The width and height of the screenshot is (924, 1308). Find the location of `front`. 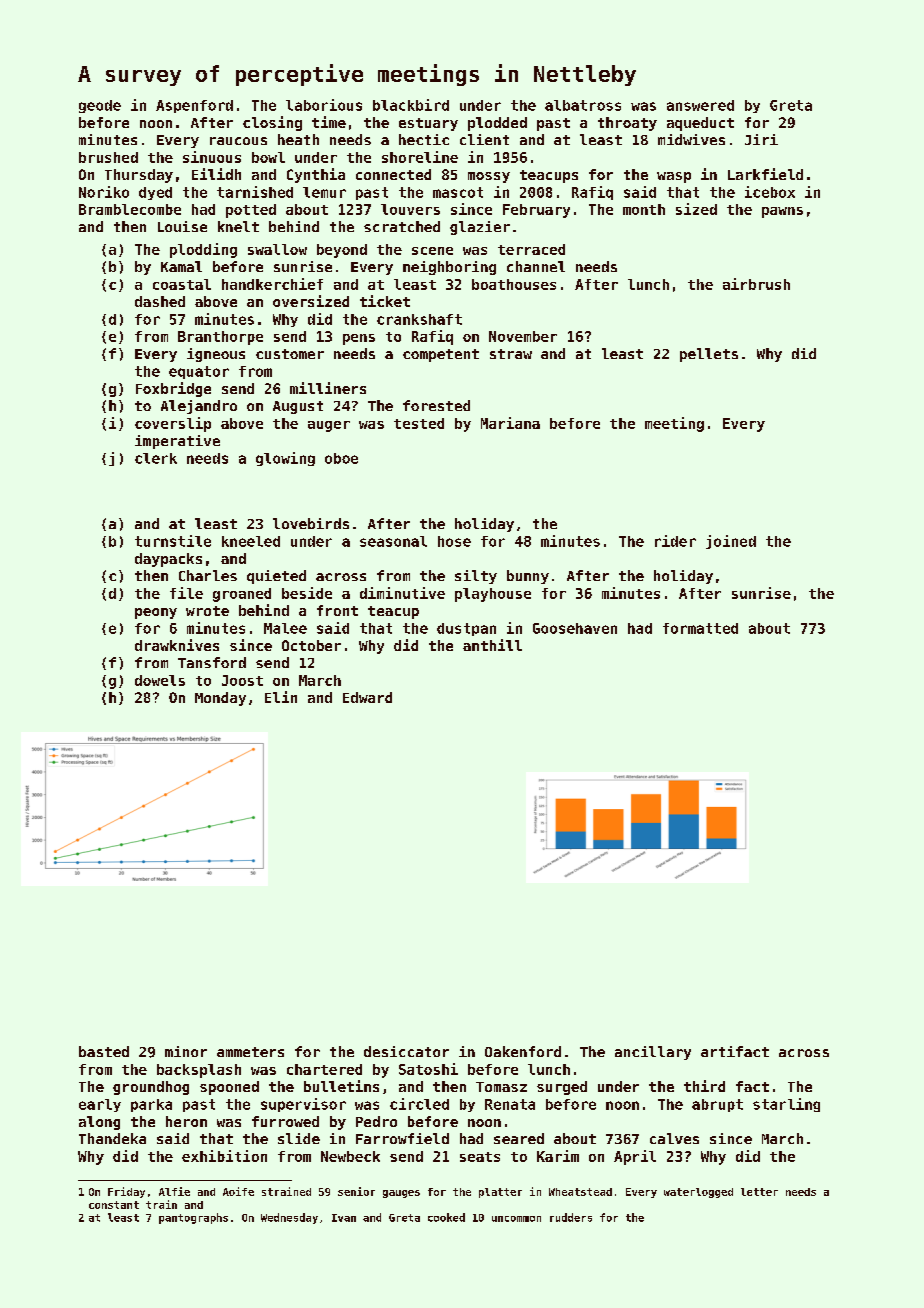

front is located at coordinates (337, 610).
